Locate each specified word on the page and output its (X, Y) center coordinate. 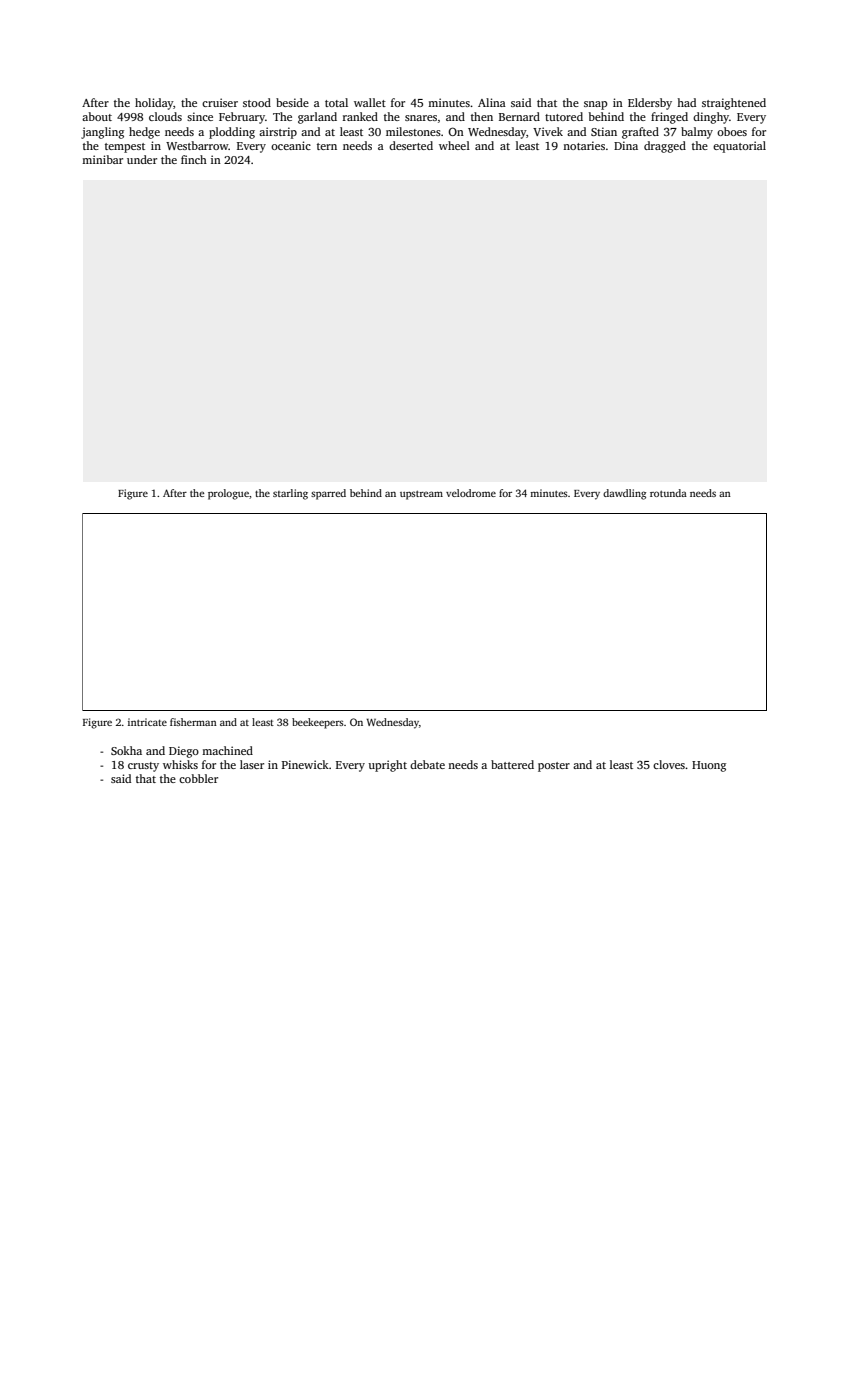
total (336, 102)
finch (194, 159)
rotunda (668, 493)
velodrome (471, 493)
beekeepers (318, 723)
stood (257, 102)
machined (227, 750)
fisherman (193, 722)
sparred (328, 494)
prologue (228, 494)
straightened (734, 104)
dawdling (624, 494)
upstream (421, 495)
